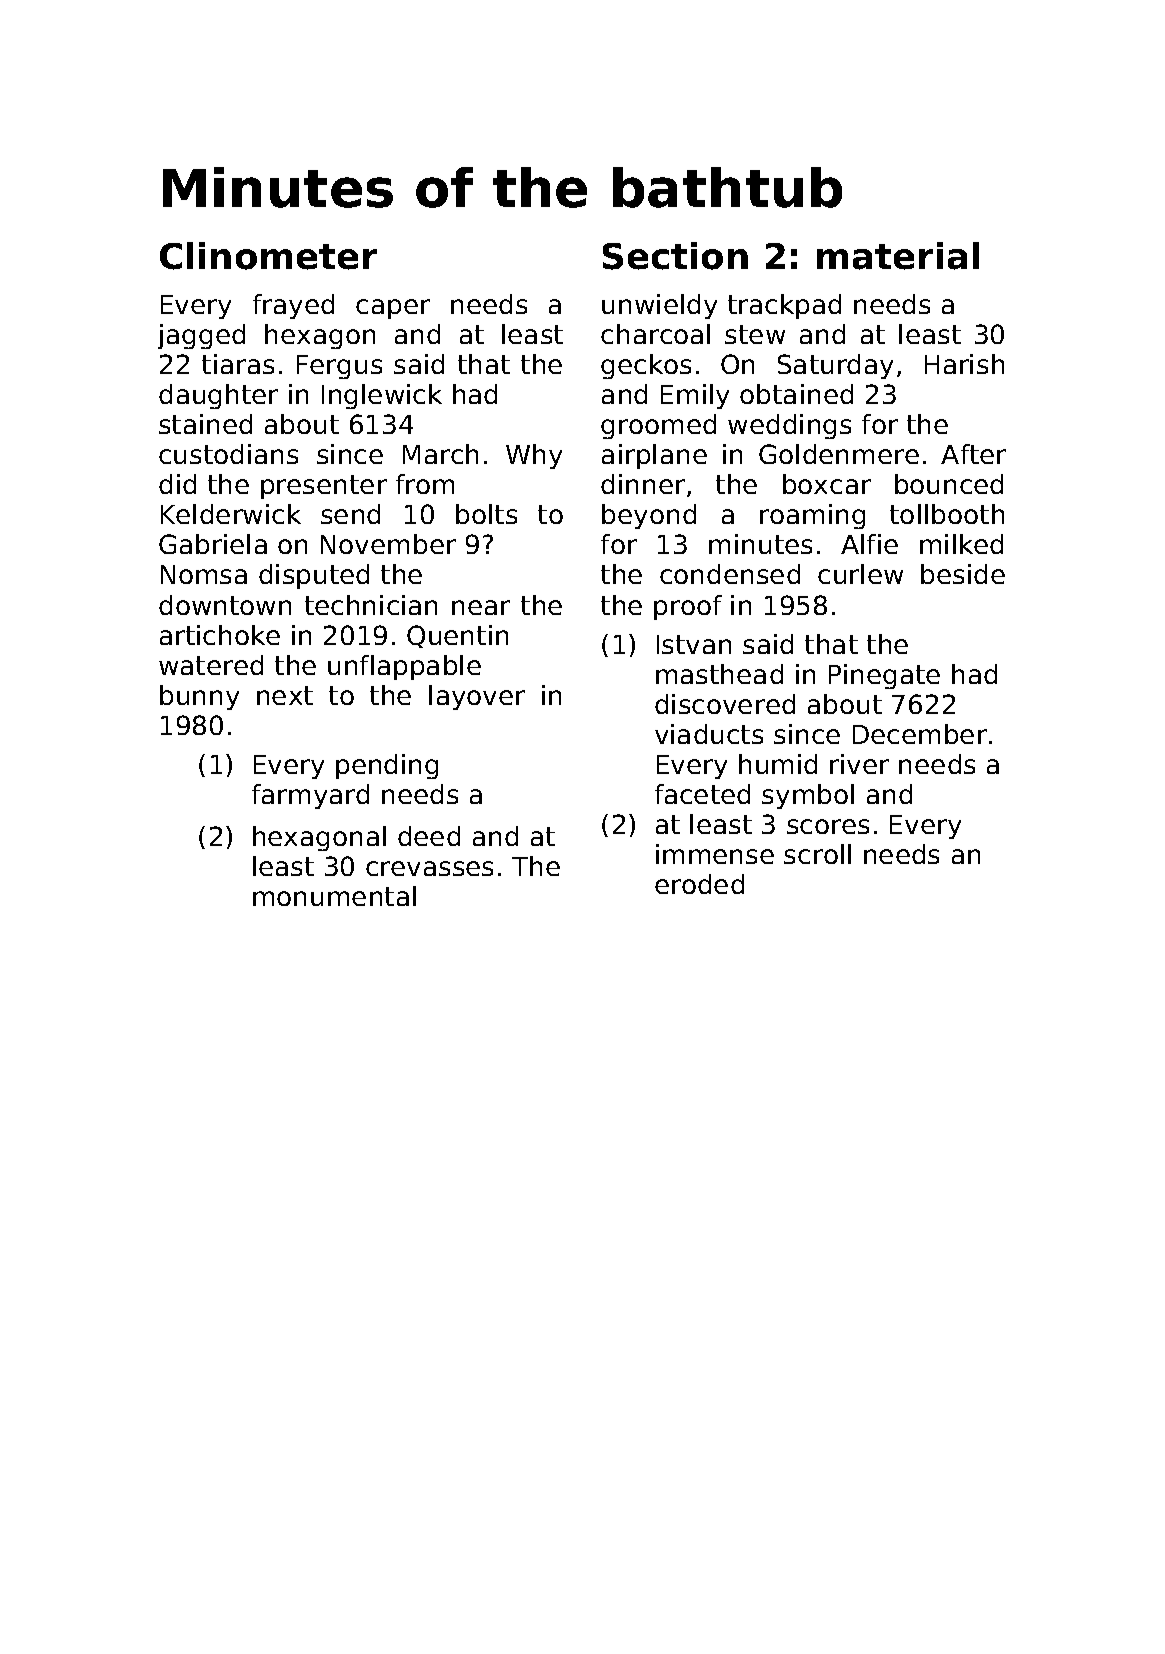  I want to click on Pinegate, so click(884, 676).
